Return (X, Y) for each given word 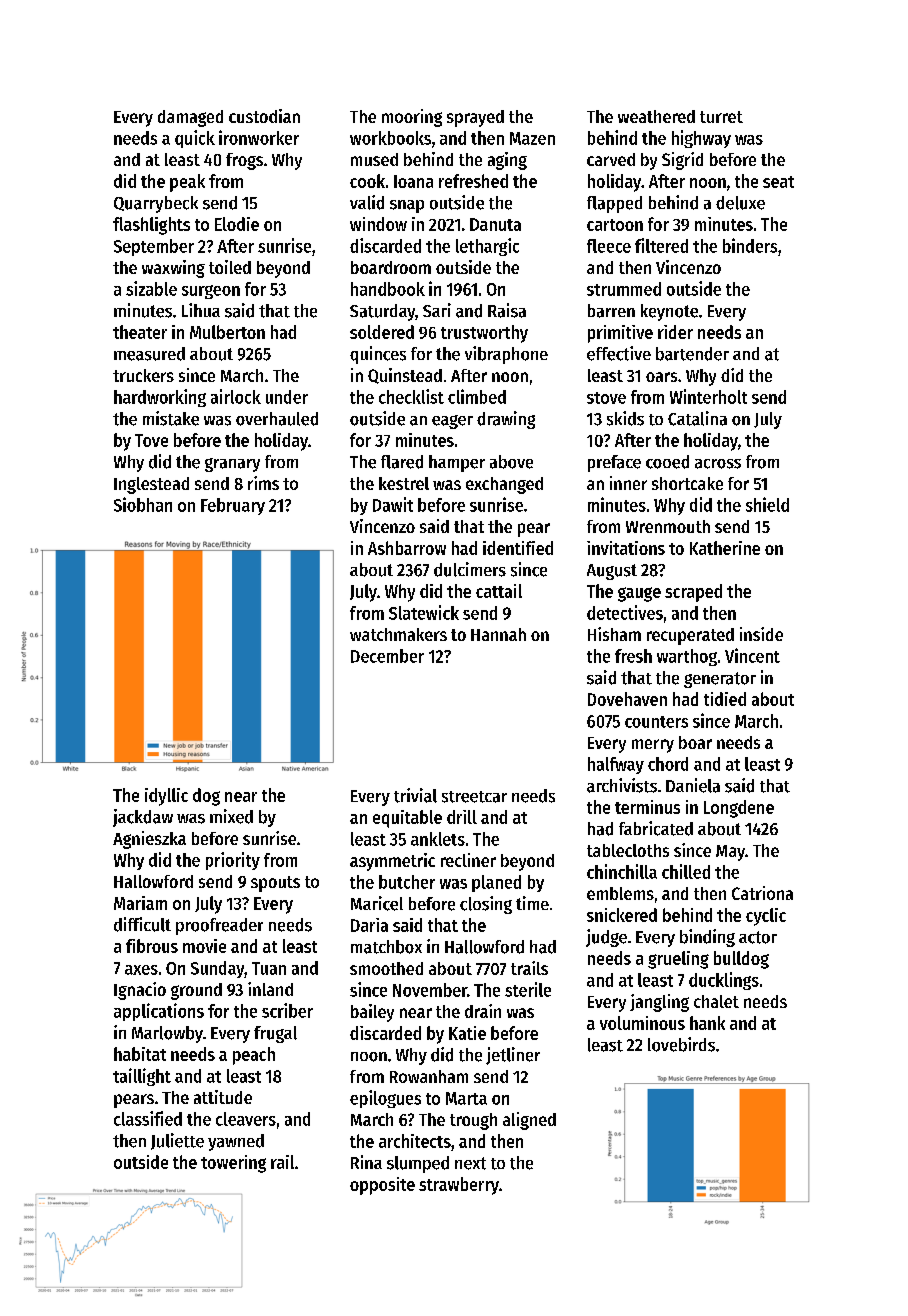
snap (407, 206)
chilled (686, 871)
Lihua (201, 310)
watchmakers (398, 634)
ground (196, 991)
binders (750, 245)
